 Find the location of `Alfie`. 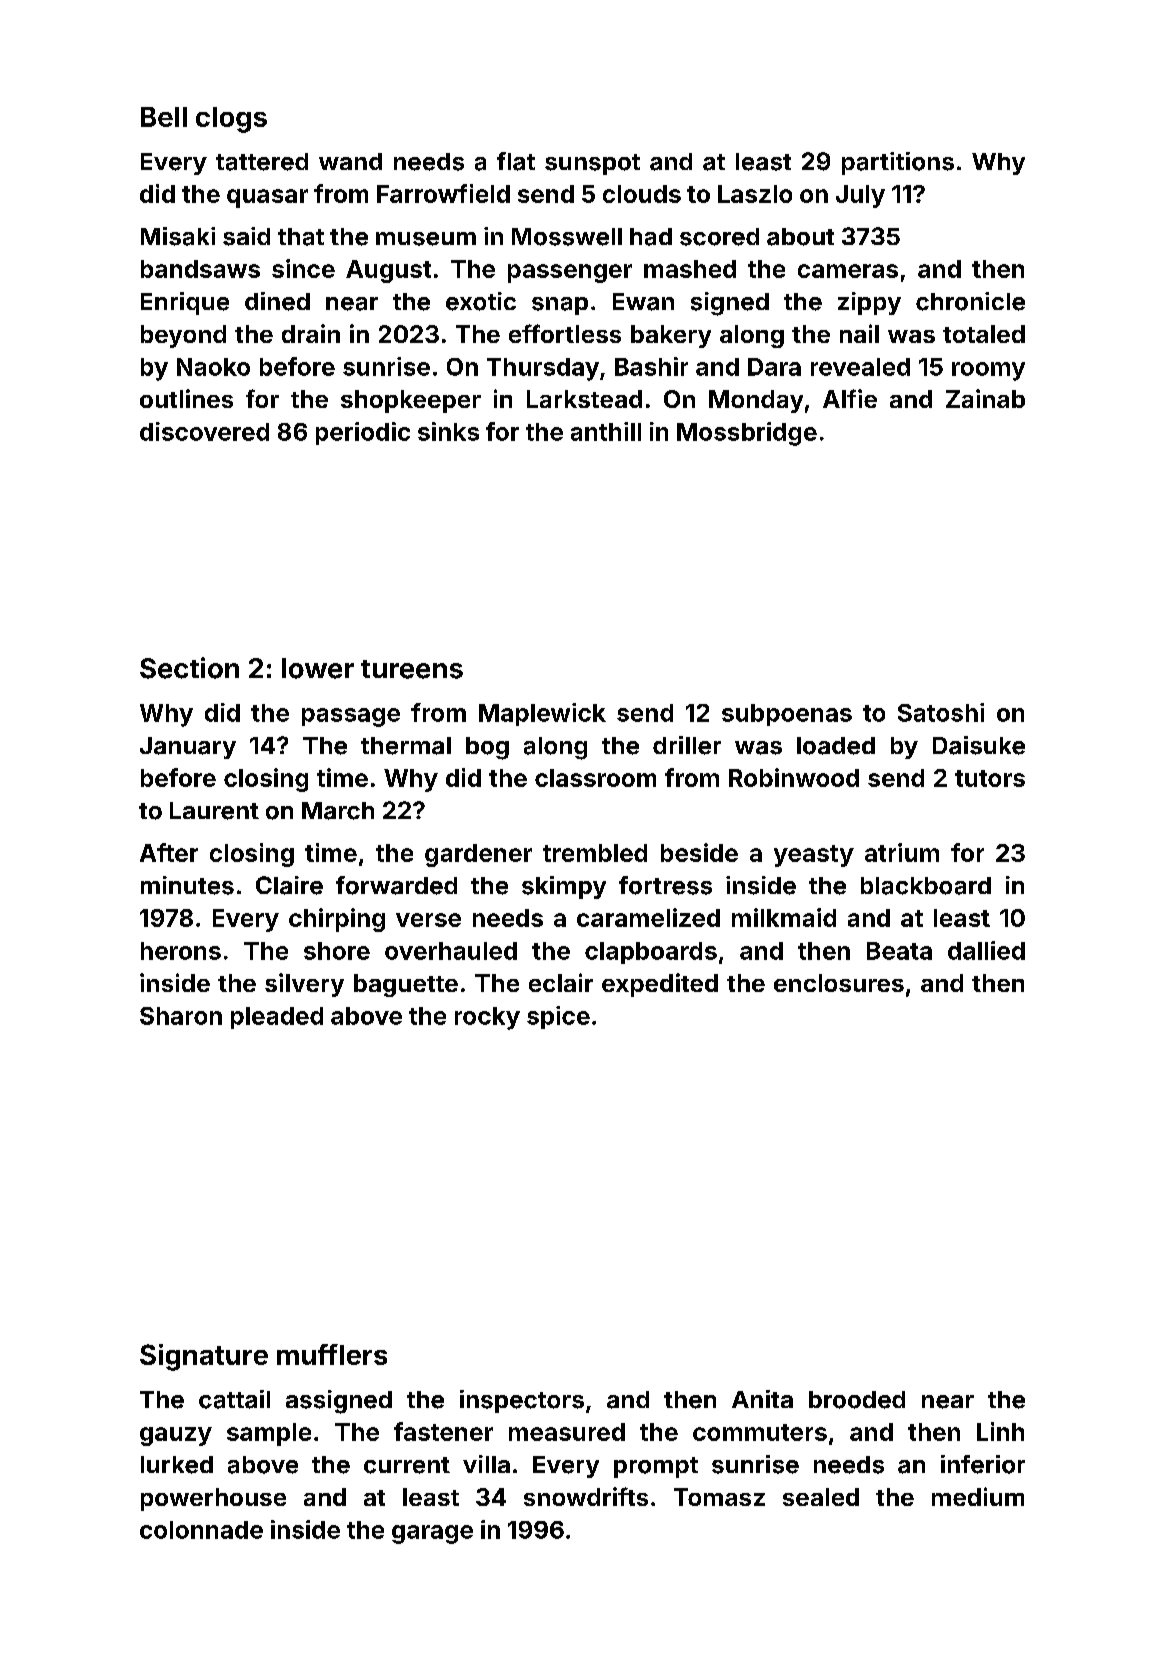

Alfie is located at coordinates (850, 398).
